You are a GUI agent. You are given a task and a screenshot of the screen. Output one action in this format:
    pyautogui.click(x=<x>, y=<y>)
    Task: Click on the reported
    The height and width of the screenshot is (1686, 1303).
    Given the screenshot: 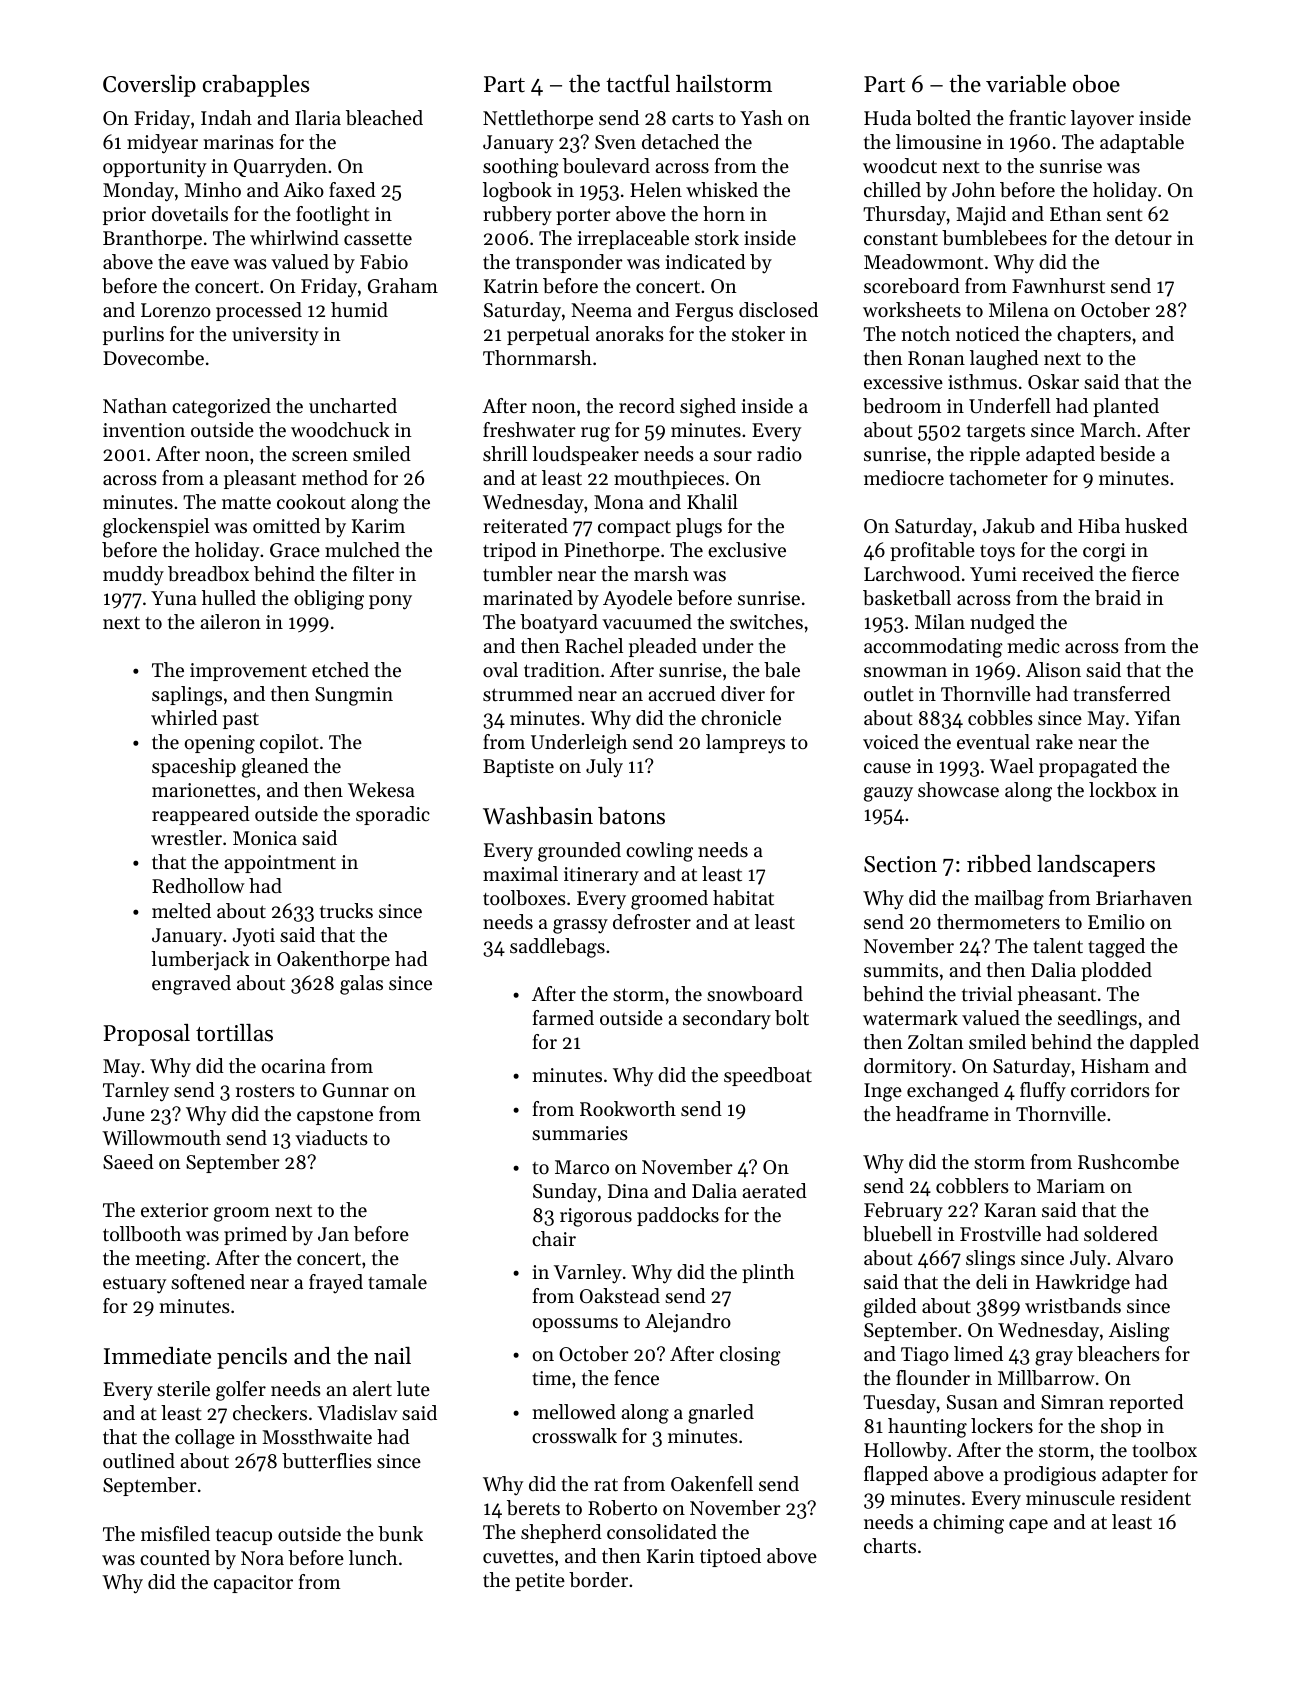 What is the action you would take?
    pyautogui.click(x=1146, y=1403)
